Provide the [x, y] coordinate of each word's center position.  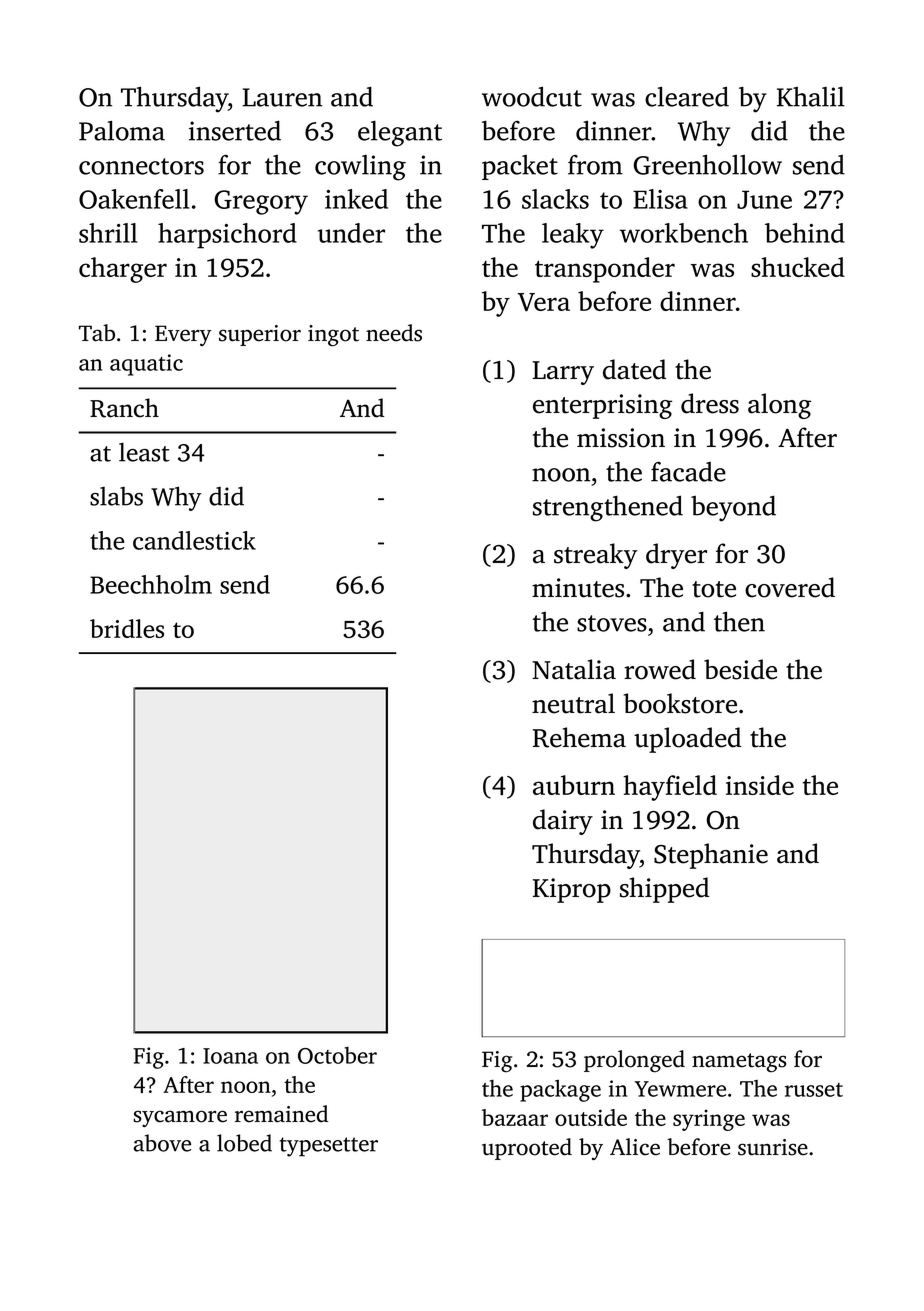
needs [394, 333]
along [779, 406]
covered [790, 587]
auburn [574, 785]
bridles [127, 628]
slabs [116, 496]
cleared [687, 97]
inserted [235, 131]
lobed [244, 1143]
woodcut [532, 97]
